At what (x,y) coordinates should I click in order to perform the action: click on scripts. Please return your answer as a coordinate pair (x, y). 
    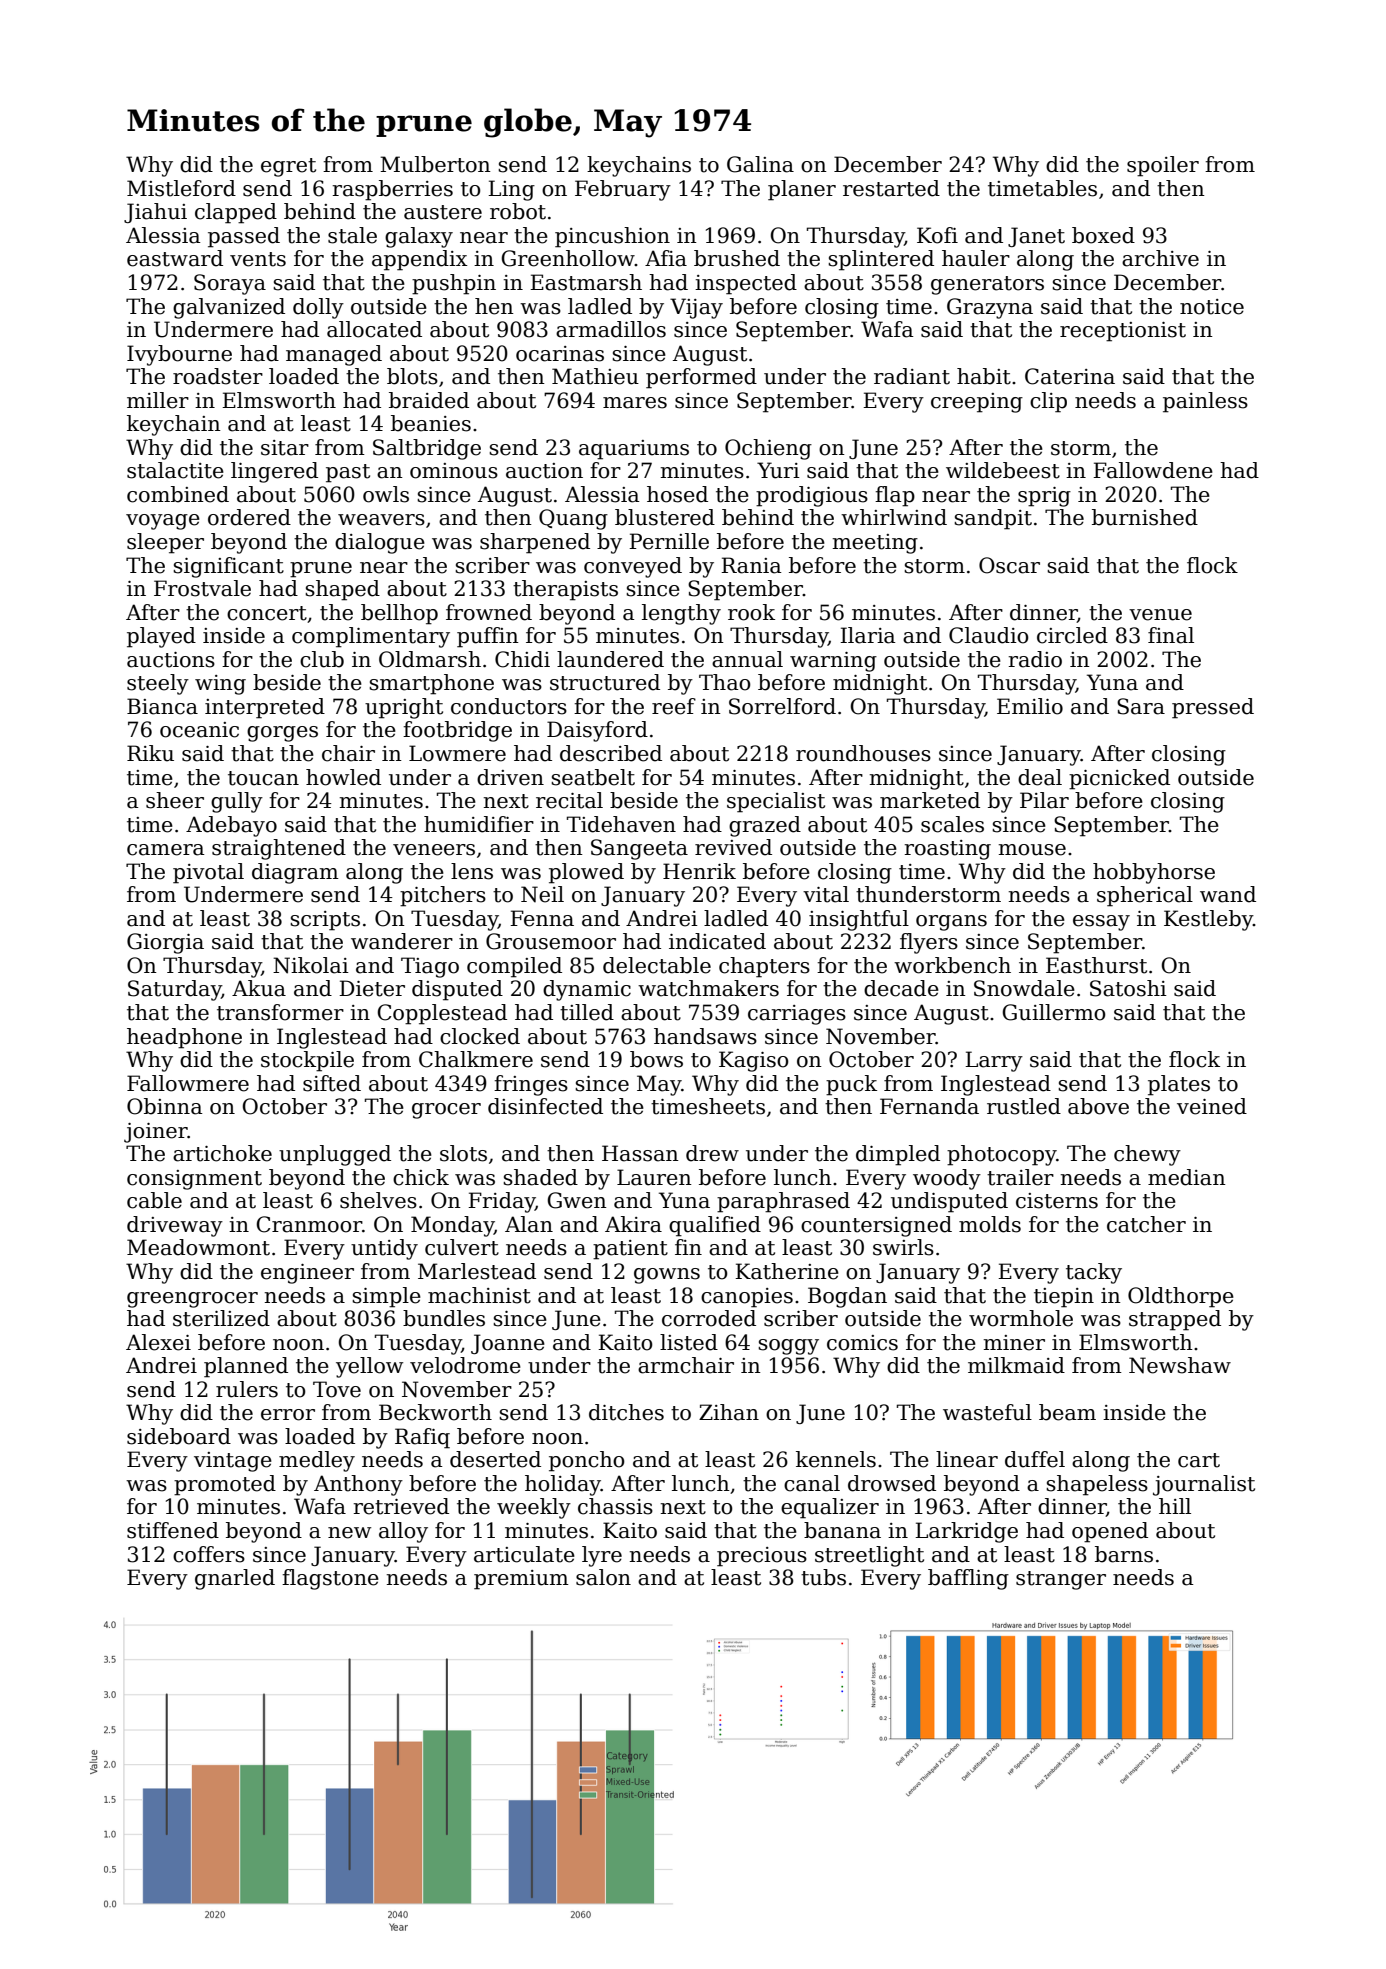
    Looking at the image, I should click on (325, 921).
